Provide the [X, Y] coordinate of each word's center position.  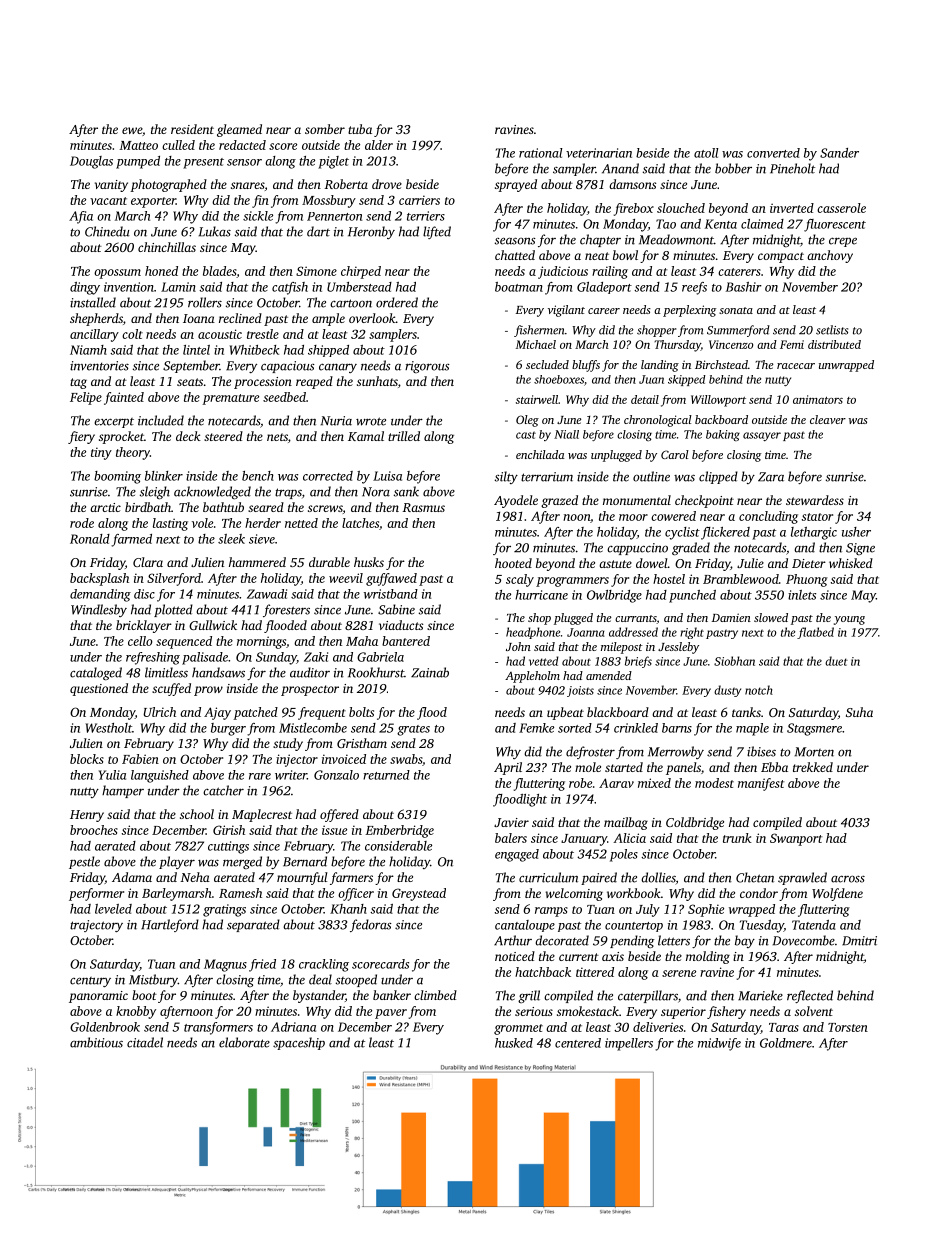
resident [192, 129]
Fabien [140, 759]
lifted [437, 232]
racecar [796, 366]
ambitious [96, 1042]
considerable [398, 846]
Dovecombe [804, 940]
